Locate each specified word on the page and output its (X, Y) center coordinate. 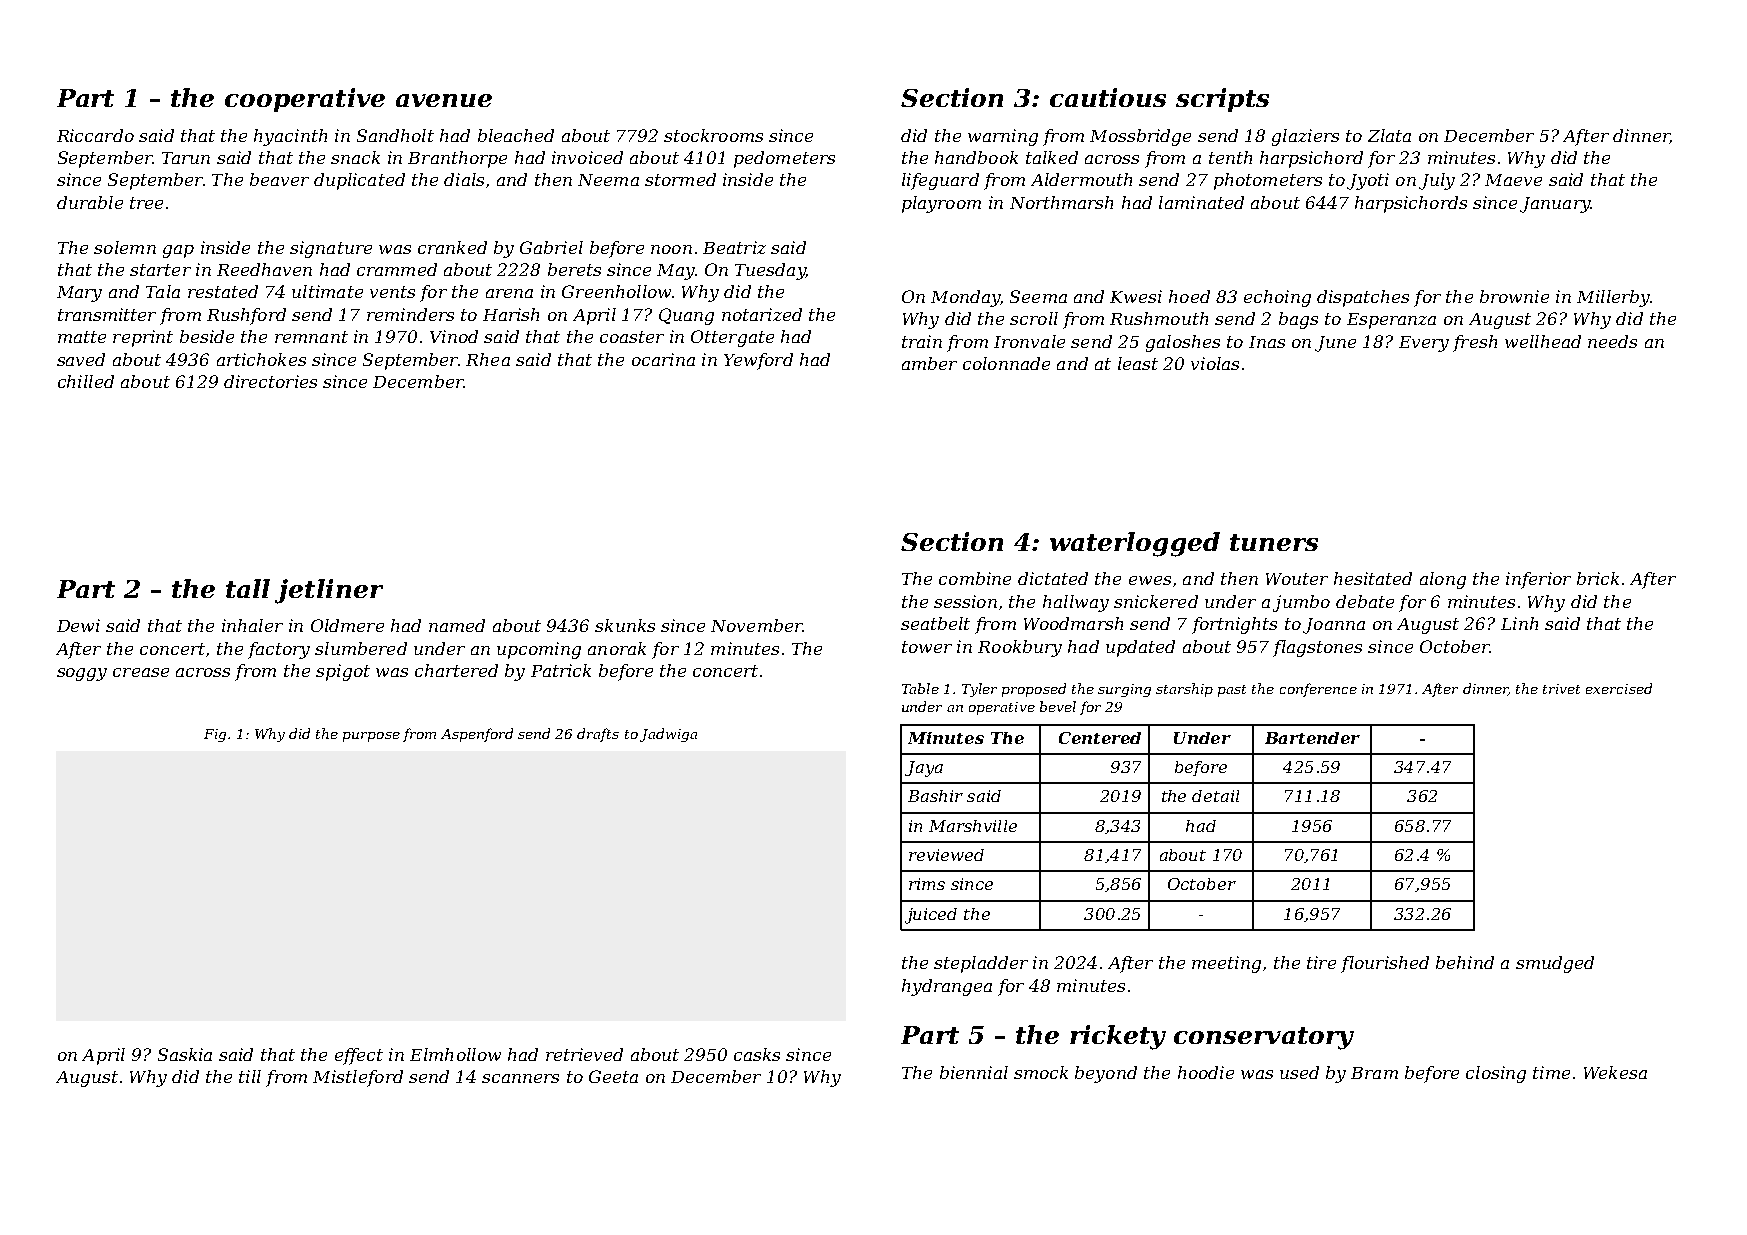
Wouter (1297, 579)
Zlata (1389, 135)
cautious (1108, 97)
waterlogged (1135, 544)
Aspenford (477, 735)
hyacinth (290, 137)
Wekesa (1615, 1072)
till (250, 1076)
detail (1215, 796)
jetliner (329, 591)
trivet (1561, 689)
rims (927, 884)
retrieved (584, 1054)
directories (270, 381)
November (756, 625)
